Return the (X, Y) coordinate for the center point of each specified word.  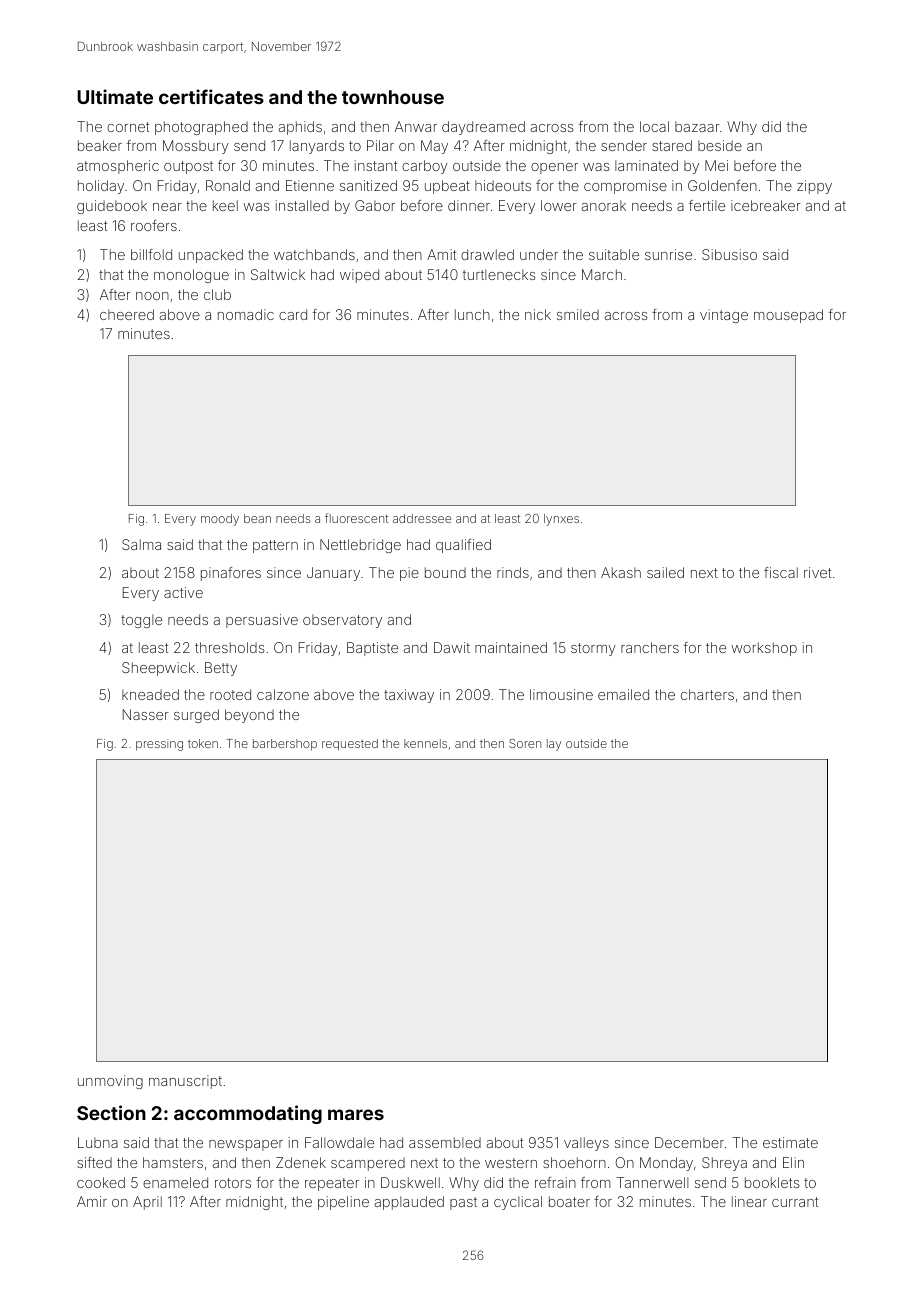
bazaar (697, 126)
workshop (764, 649)
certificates (211, 96)
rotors (233, 1183)
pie (409, 574)
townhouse (393, 97)
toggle (141, 621)
